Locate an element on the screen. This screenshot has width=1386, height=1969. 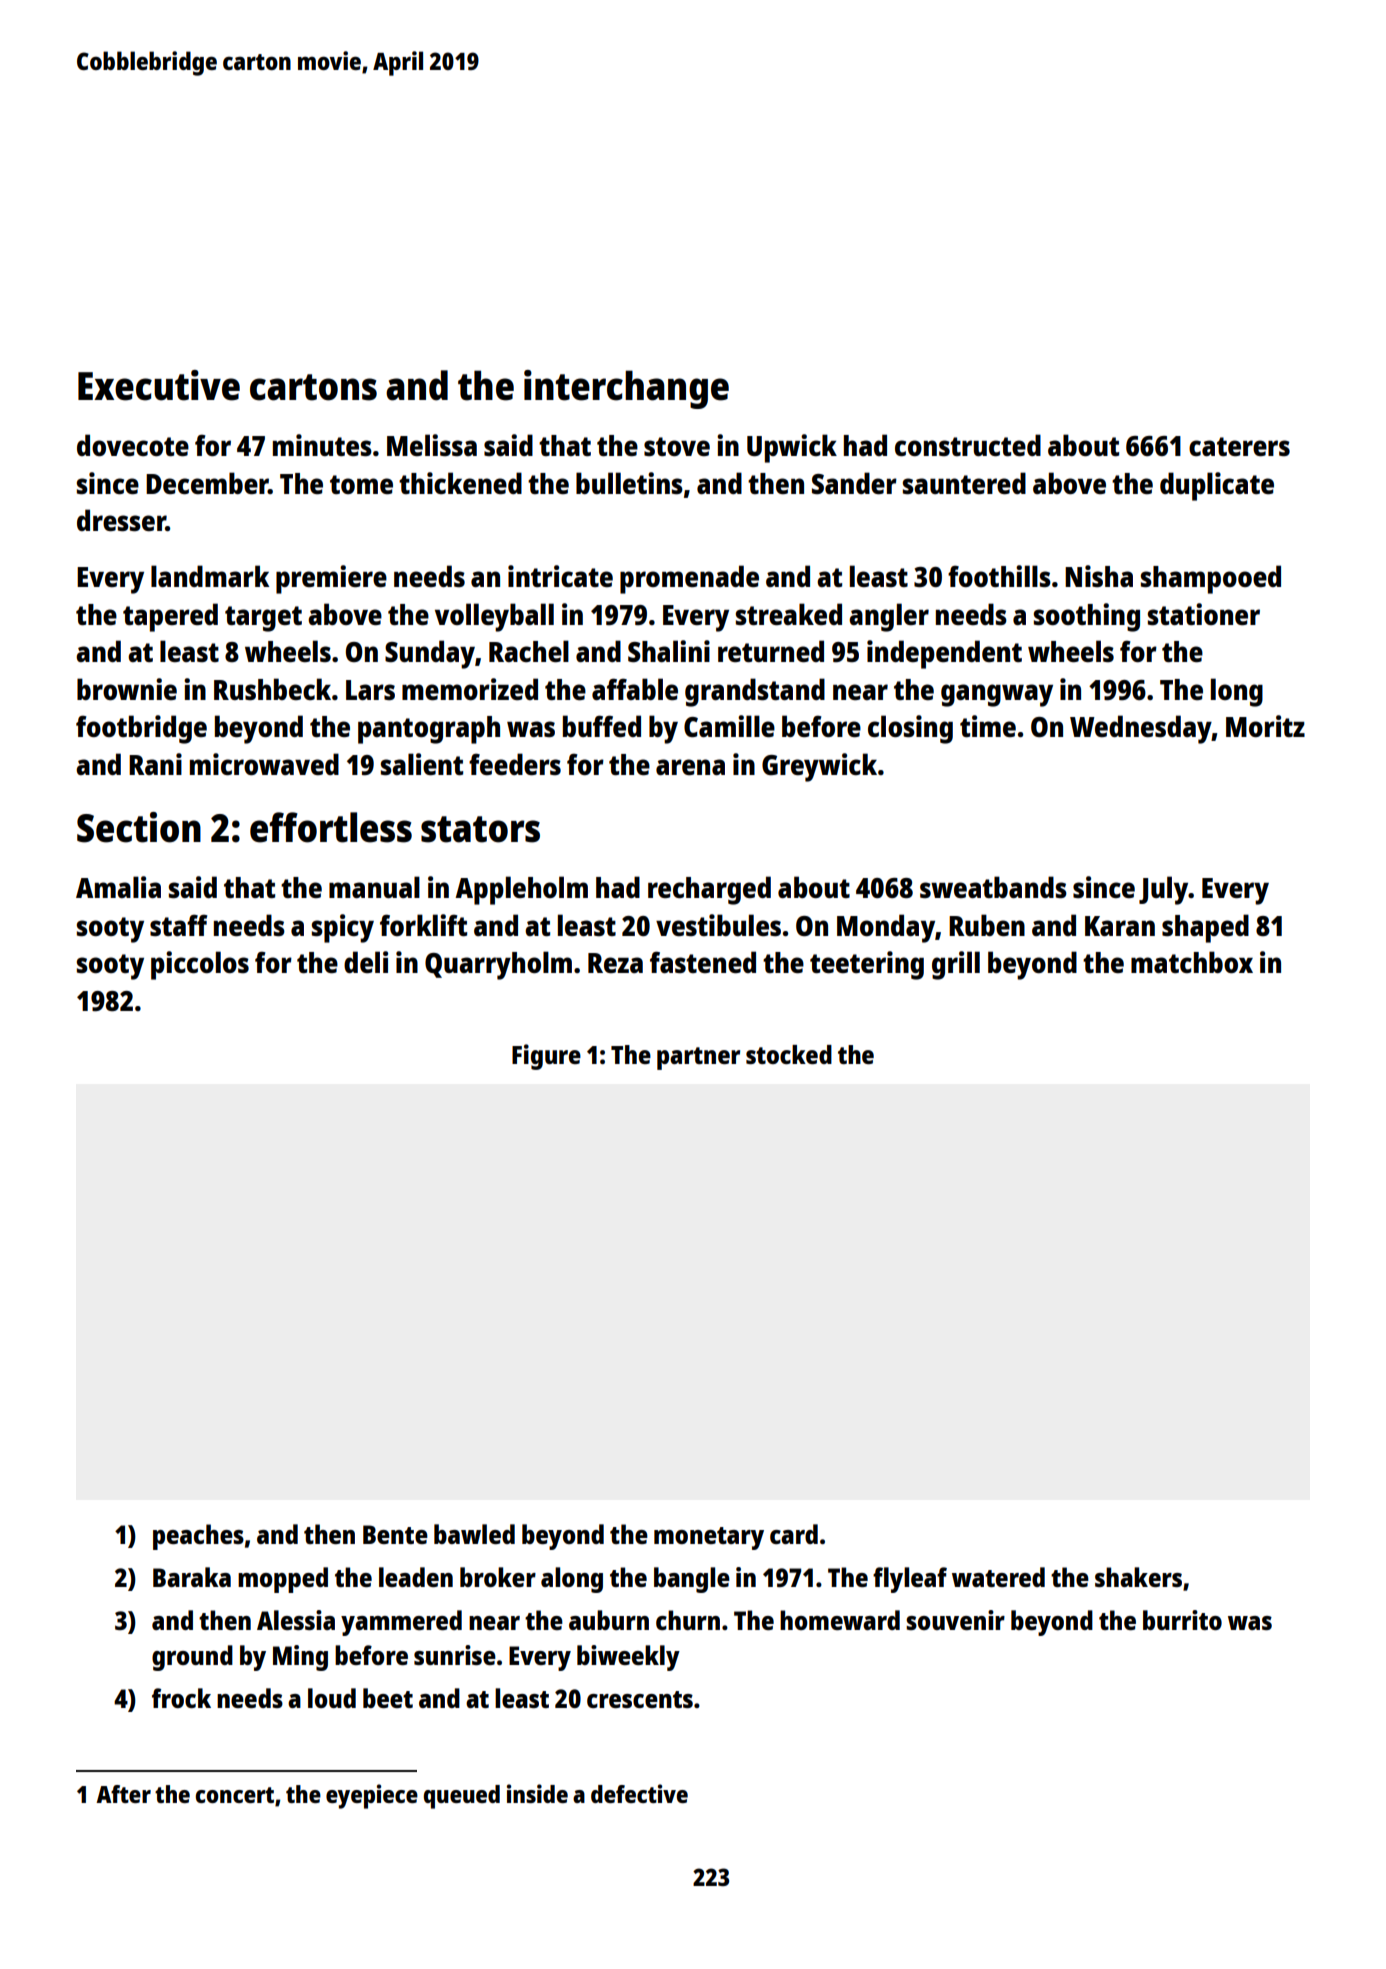
duplicate is located at coordinates (1217, 486).
